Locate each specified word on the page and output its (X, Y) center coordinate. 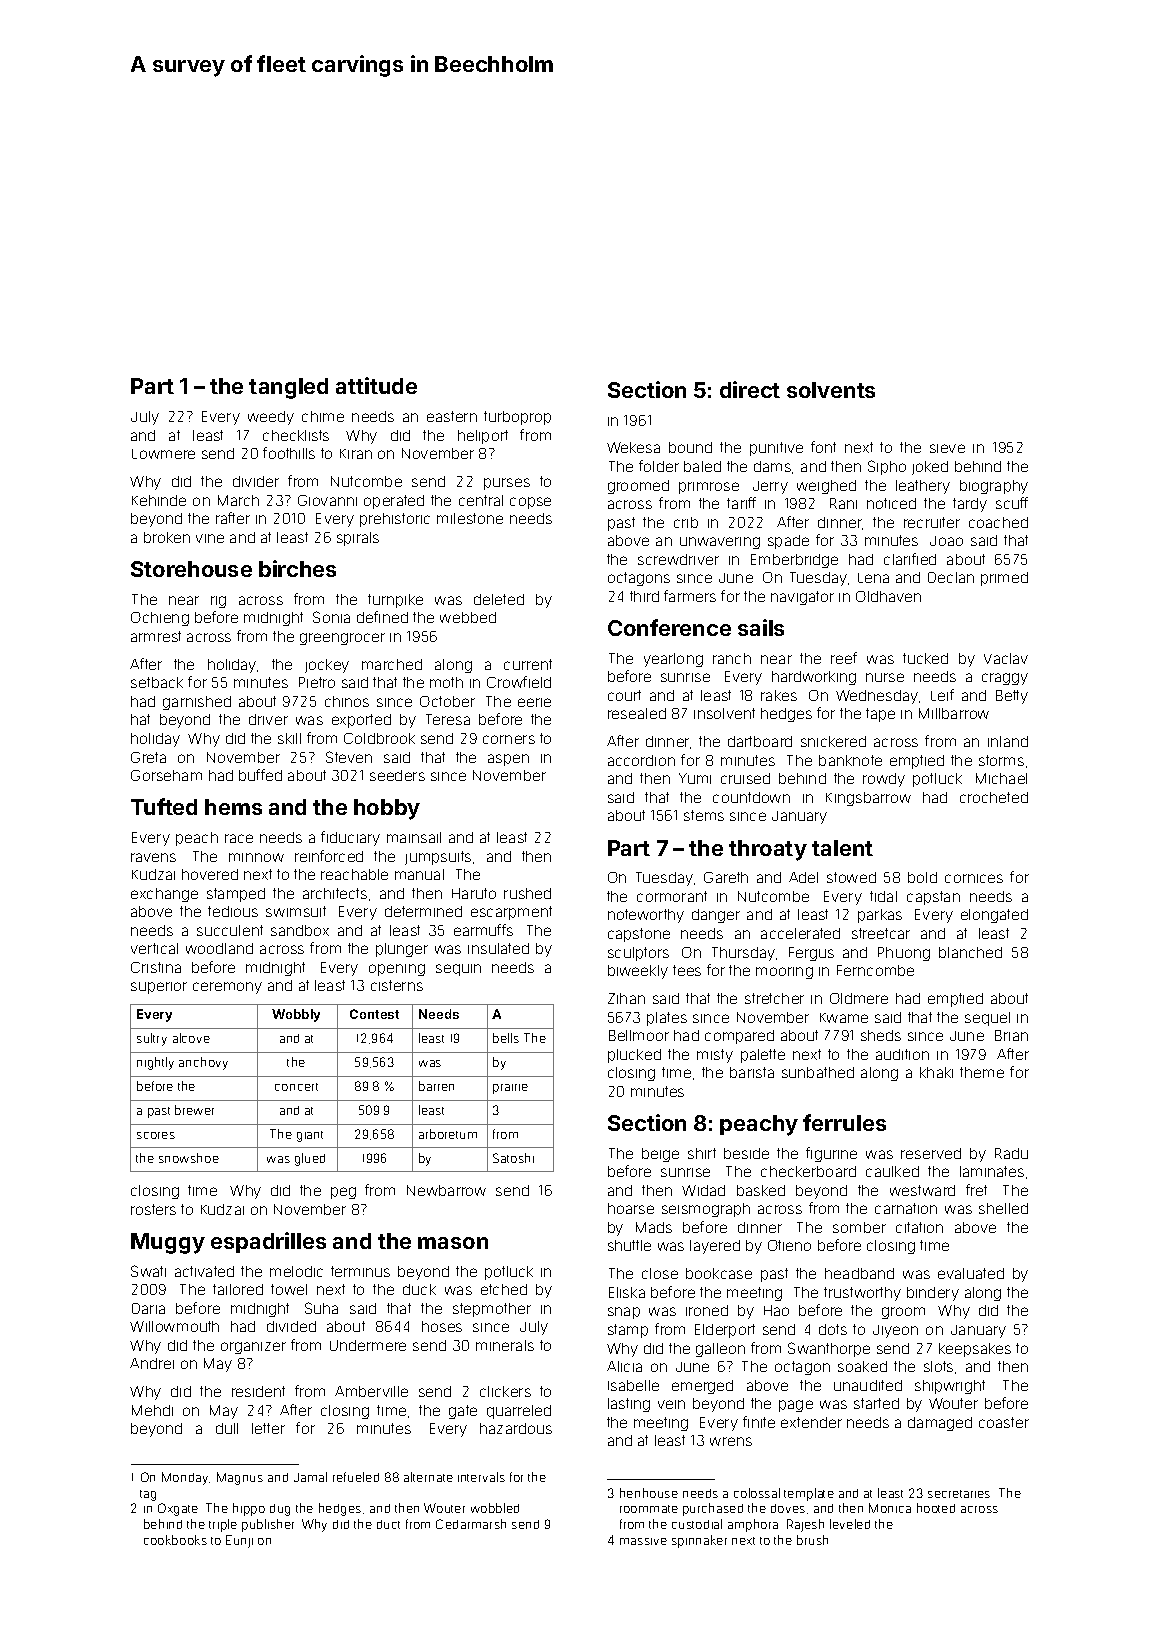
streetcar (881, 933)
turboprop (517, 418)
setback (157, 682)
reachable (354, 874)
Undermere (368, 1345)
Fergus (811, 954)
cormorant (672, 896)
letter (268, 1428)
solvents (831, 390)
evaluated (971, 1273)
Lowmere (163, 454)
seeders (397, 775)
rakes (779, 695)
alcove (191, 1038)
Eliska (627, 1292)
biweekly (638, 972)
